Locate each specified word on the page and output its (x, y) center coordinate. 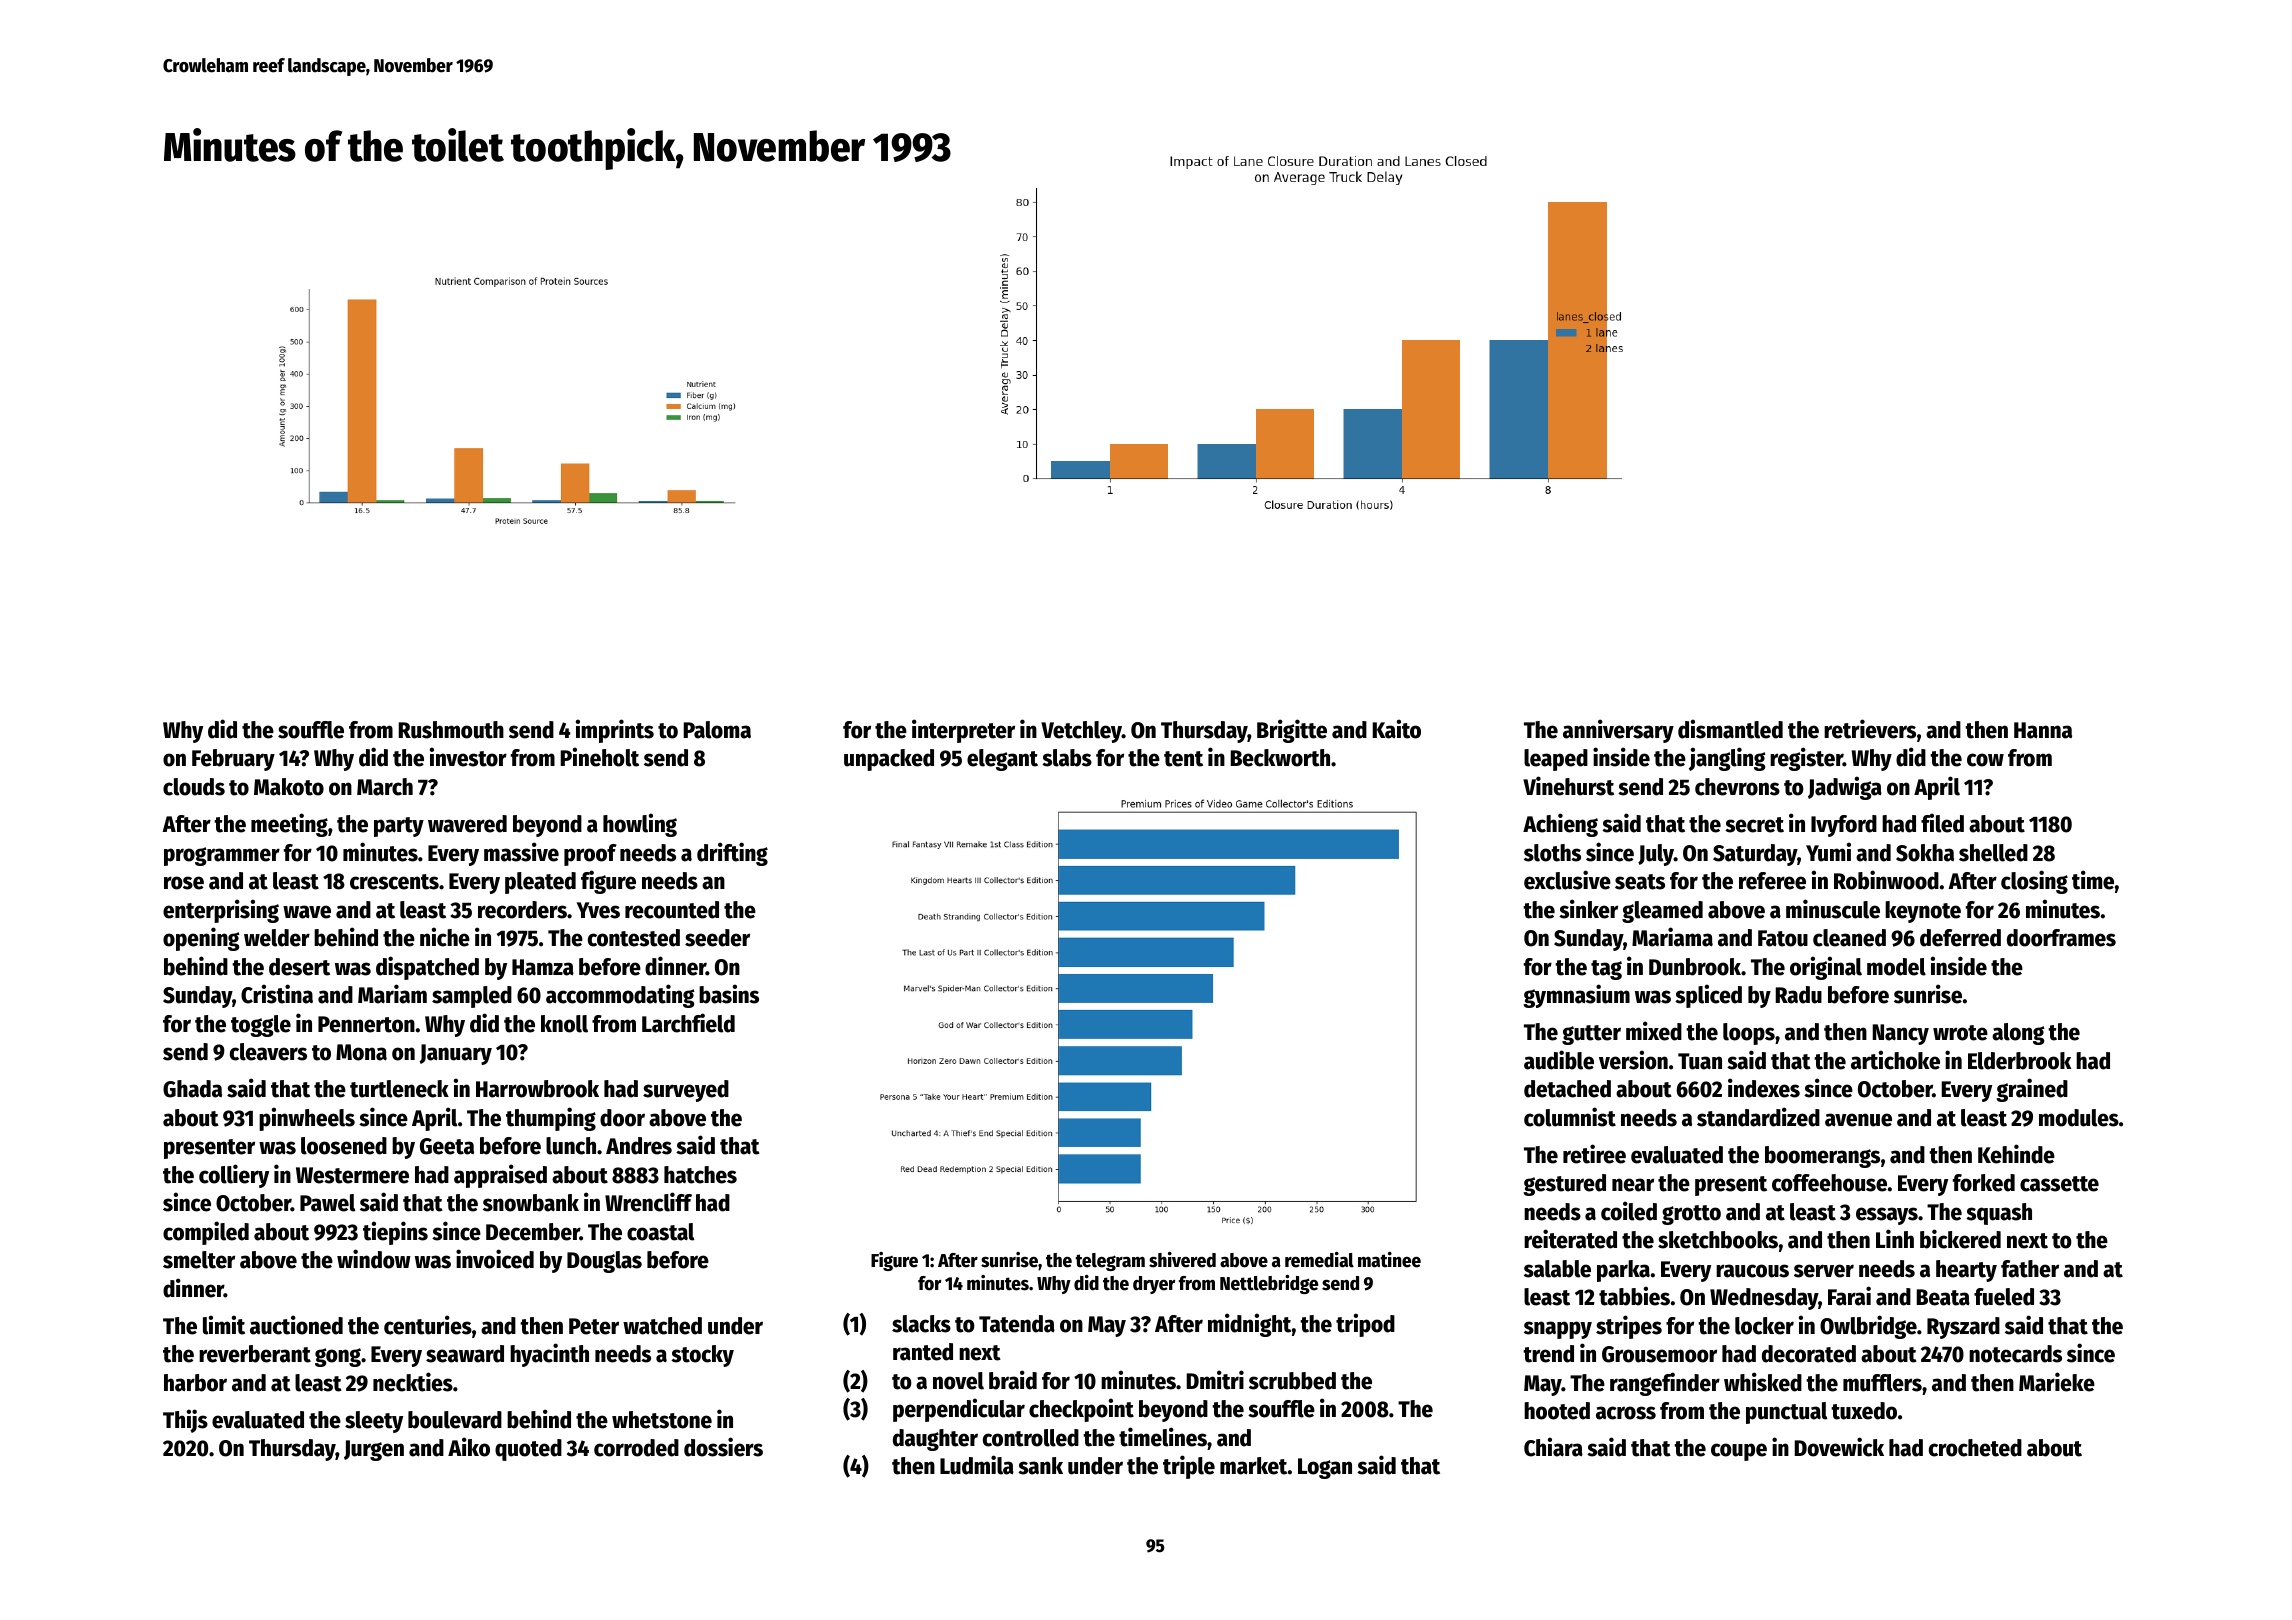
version (1633, 1060)
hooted (1557, 1411)
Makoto (289, 787)
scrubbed (1292, 1381)
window (374, 1259)
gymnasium (1576, 996)
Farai (1849, 1296)
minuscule (1833, 909)
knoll (564, 1024)
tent (1183, 759)
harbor (195, 1383)
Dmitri (1215, 1380)
